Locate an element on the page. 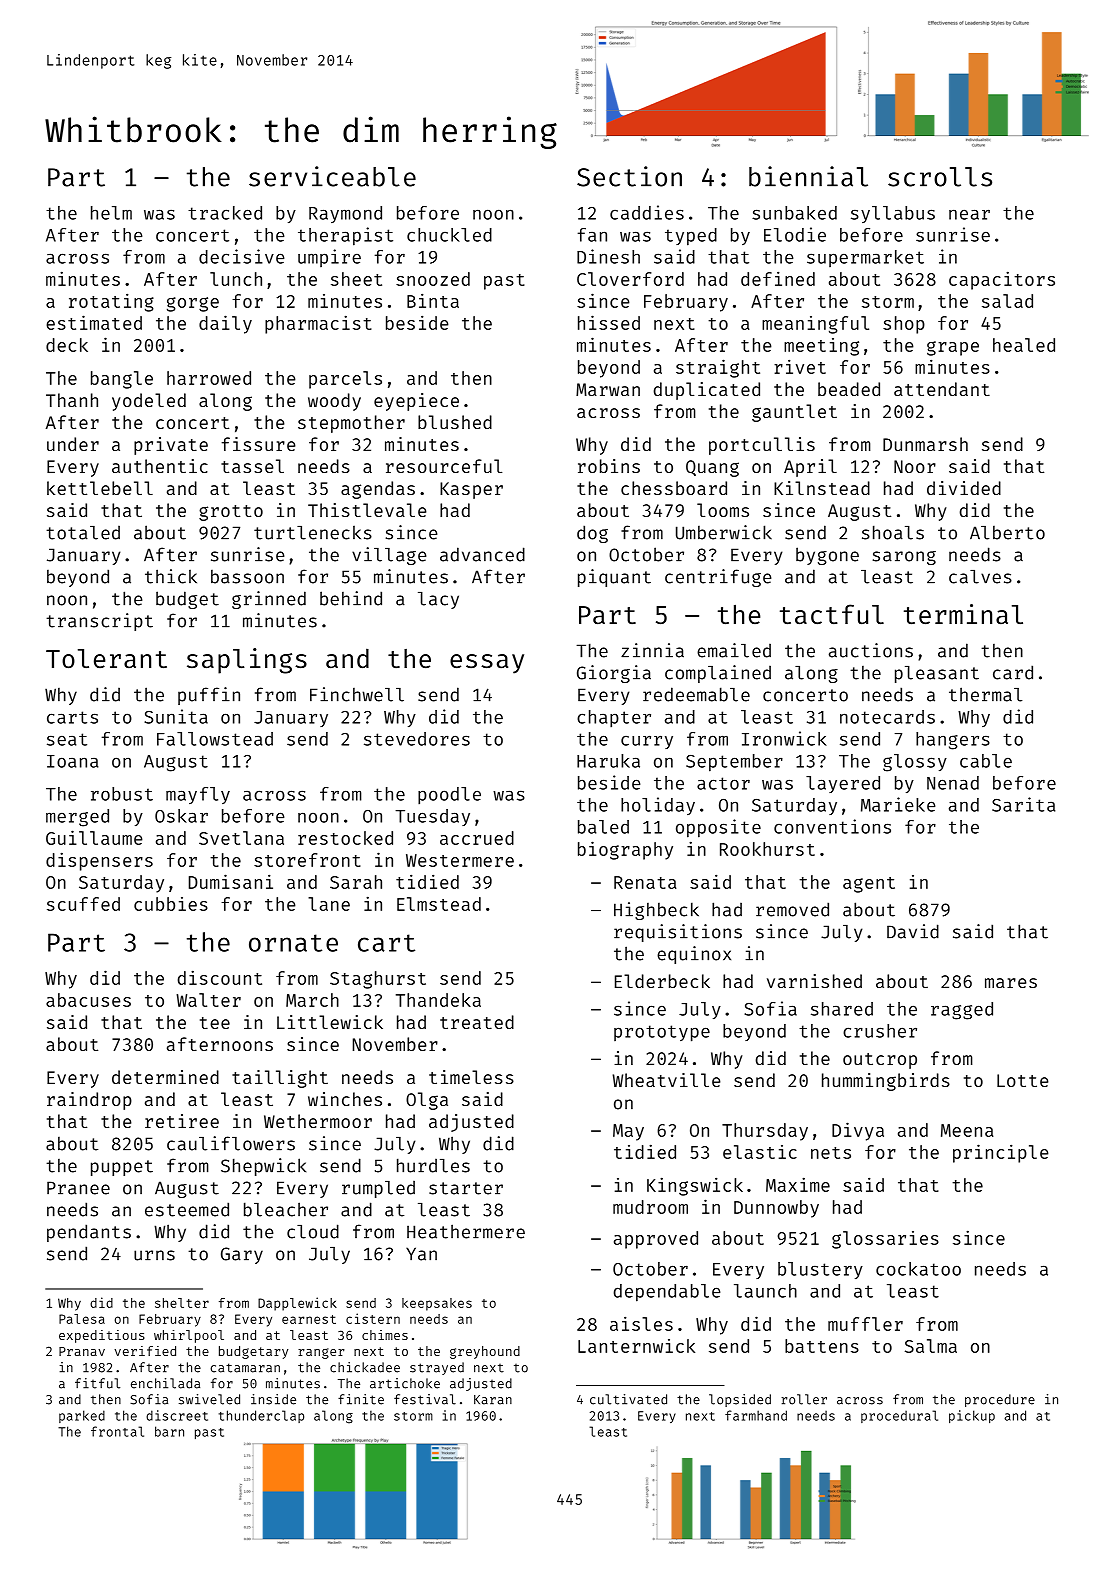 The width and height of the page is (1112, 1573). Haruka is located at coordinates (608, 761).
